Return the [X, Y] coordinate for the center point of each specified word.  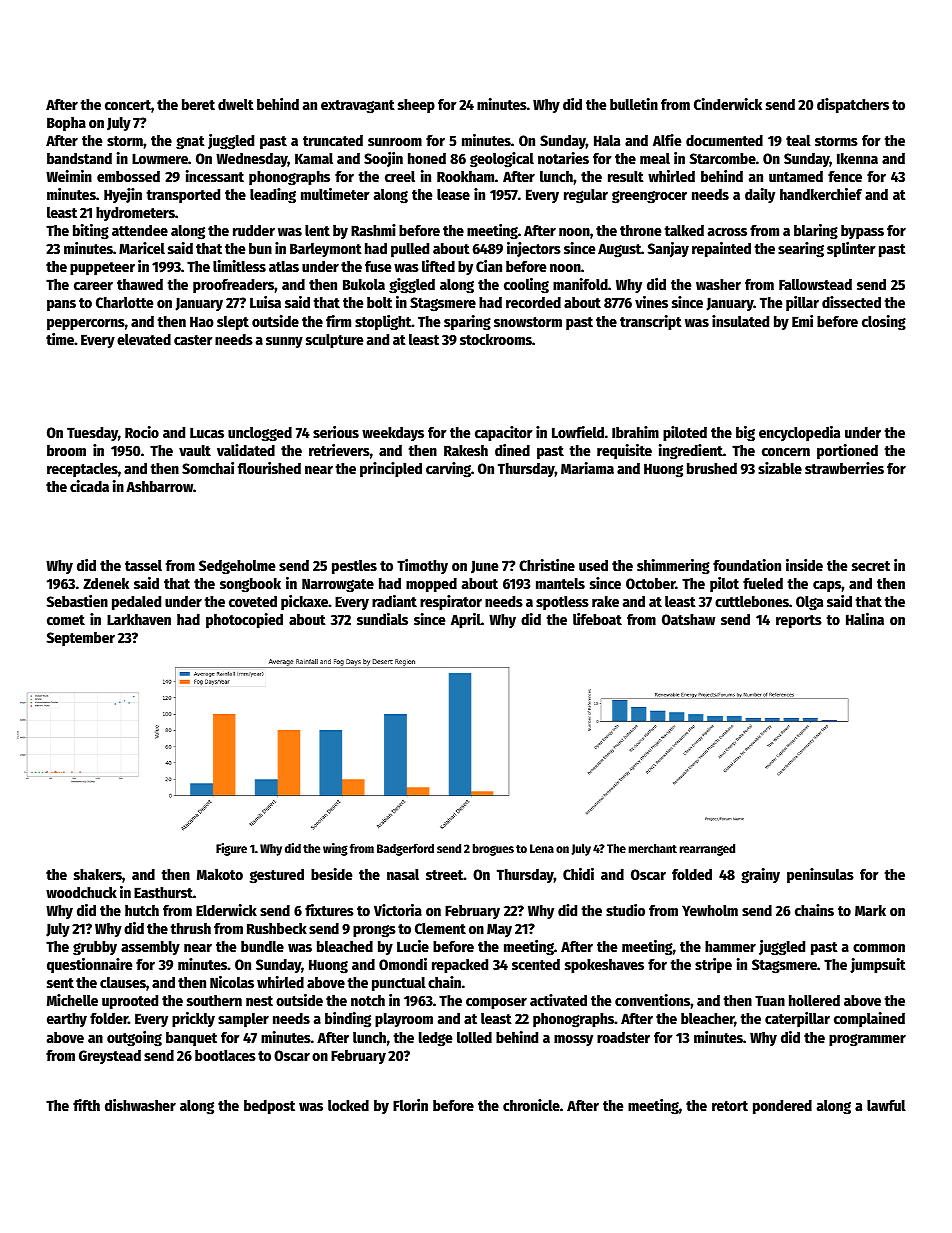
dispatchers [853, 106]
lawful [886, 1105]
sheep [416, 106]
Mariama [587, 468]
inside [804, 565]
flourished [269, 468]
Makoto [220, 874]
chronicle [531, 1105]
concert [128, 105]
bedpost [269, 1107]
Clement [440, 928]
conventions [653, 1000]
